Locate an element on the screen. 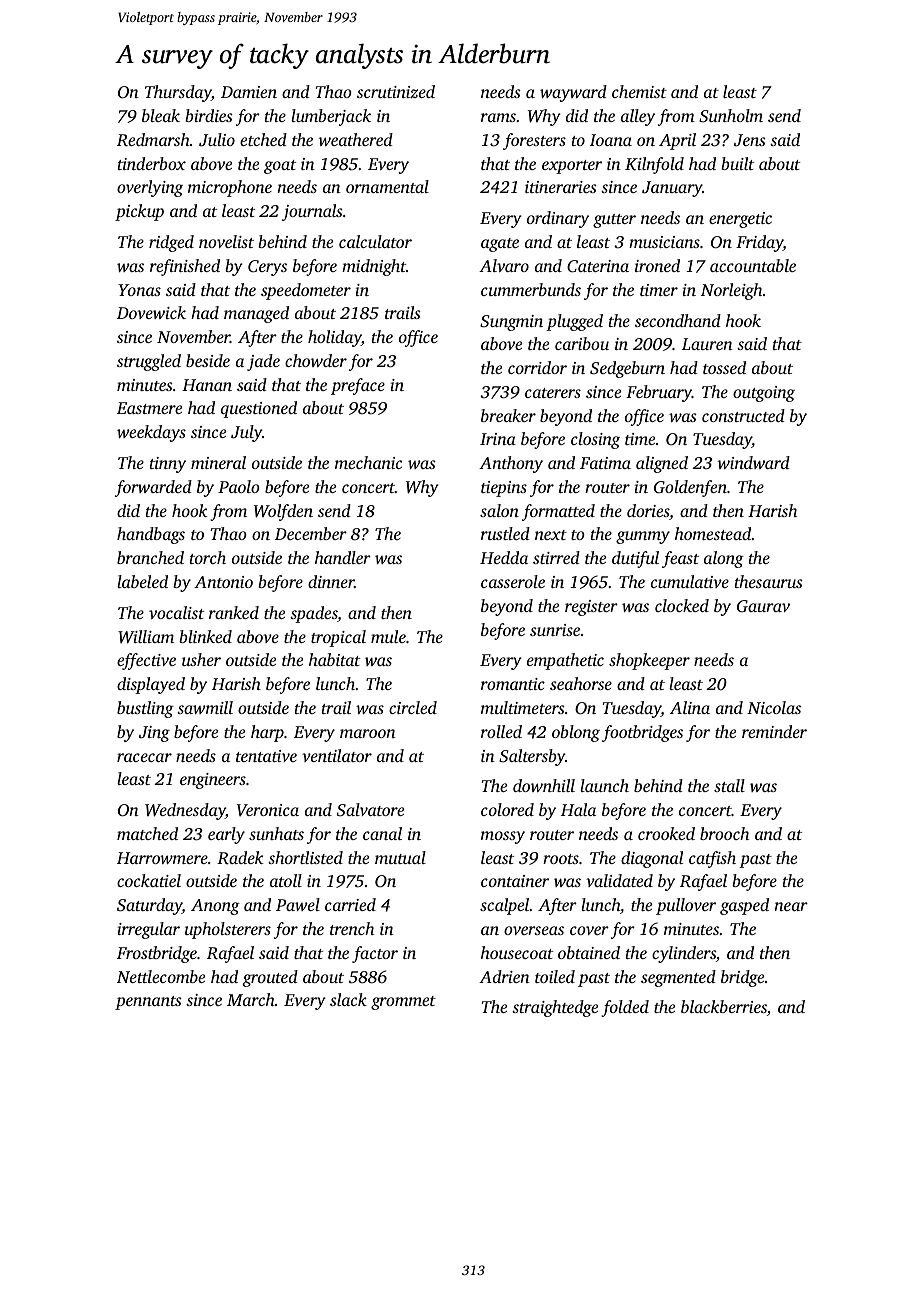 This screenshot has height=1308, width=924. Paolo is located at coordinates (239, 486).
